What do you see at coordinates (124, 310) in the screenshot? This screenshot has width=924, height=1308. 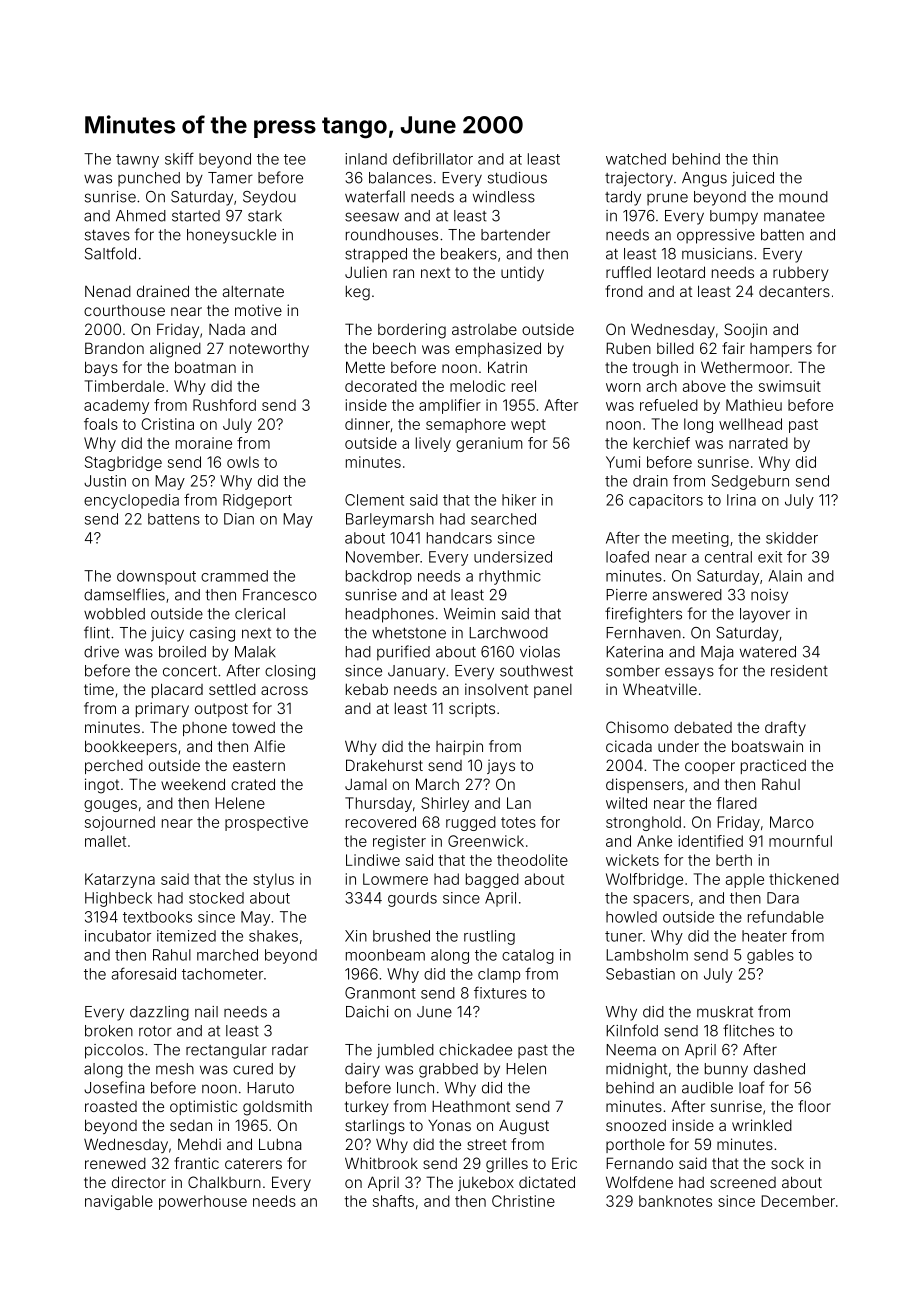 I see `courthouse` at bounding box center [124, 310].
